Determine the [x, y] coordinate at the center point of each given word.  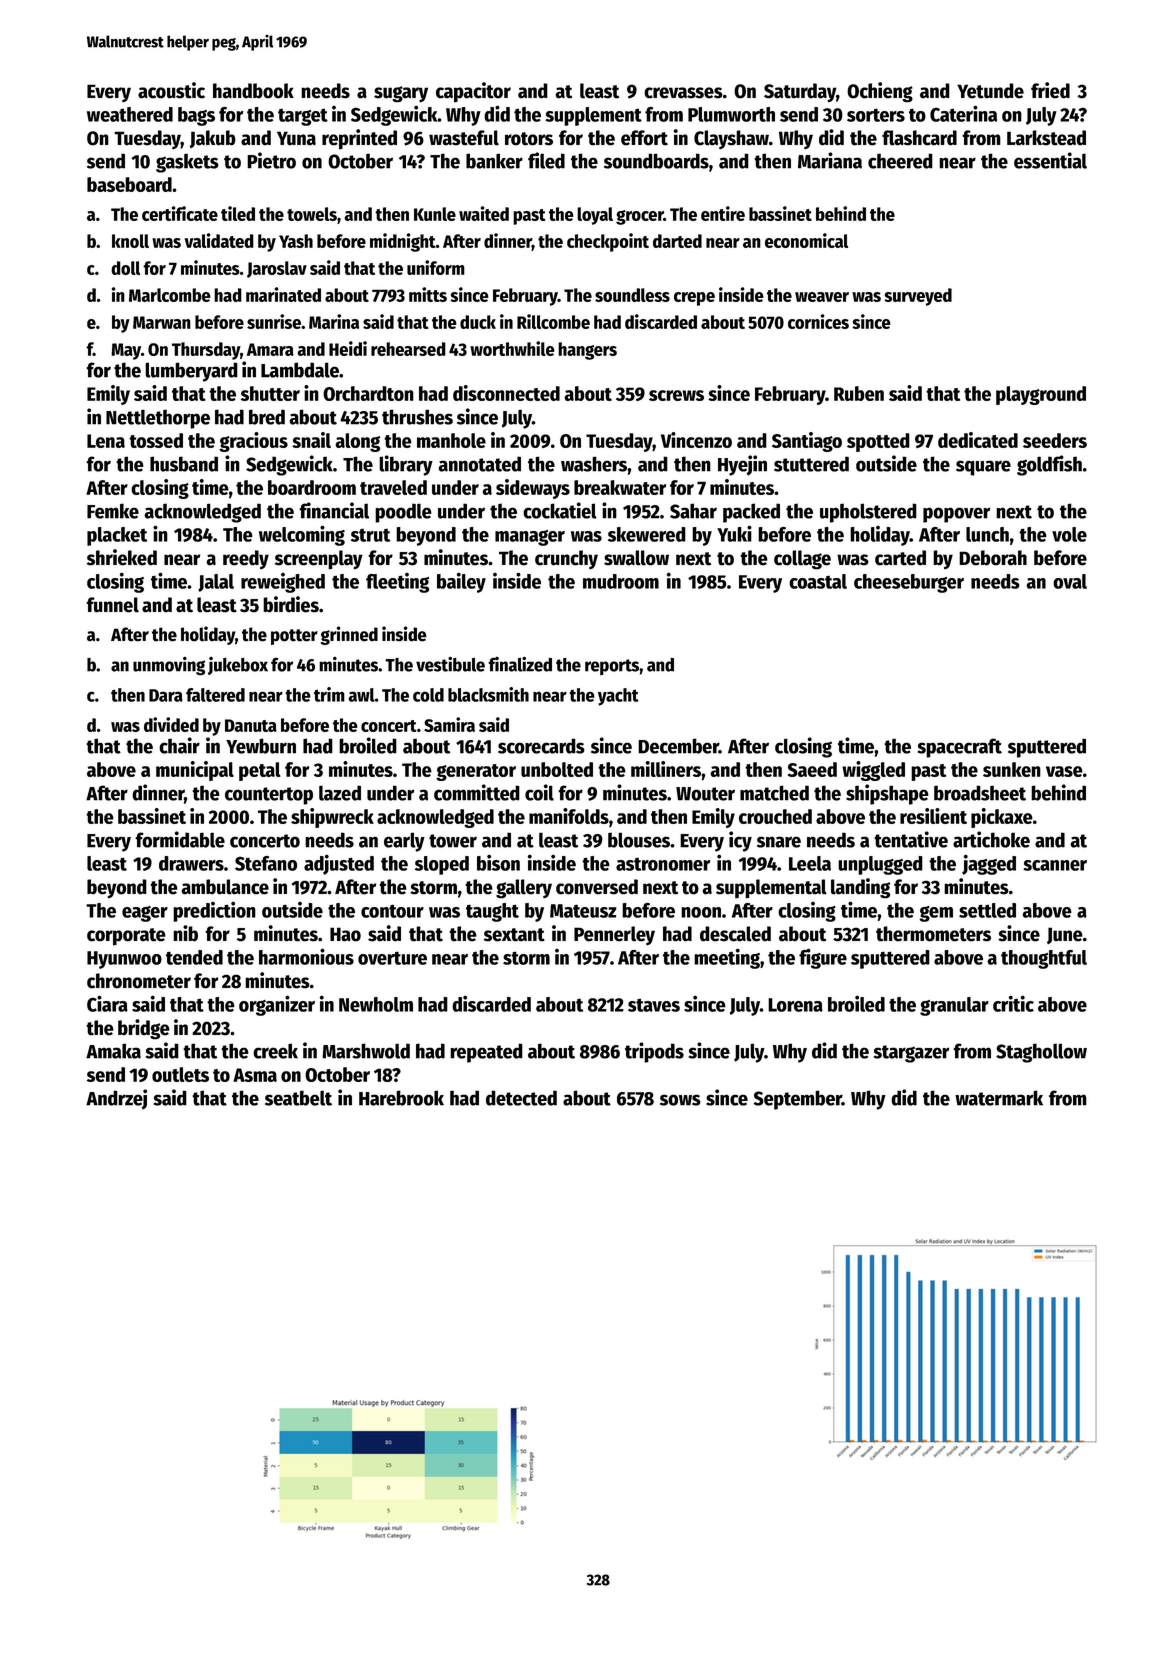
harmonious [306, 956]
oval [1070, 581]
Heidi [348, 348]
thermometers [933, 934]
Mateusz [583, 911]
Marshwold [366, 1051]
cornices [818, 321]
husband [184, 464]
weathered [130, 114]
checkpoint [608, 242]
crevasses [683, 93]
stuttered [811, 464]
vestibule [450, 664]
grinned [349, 635]
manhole [451, 440]
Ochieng [880, 92]
